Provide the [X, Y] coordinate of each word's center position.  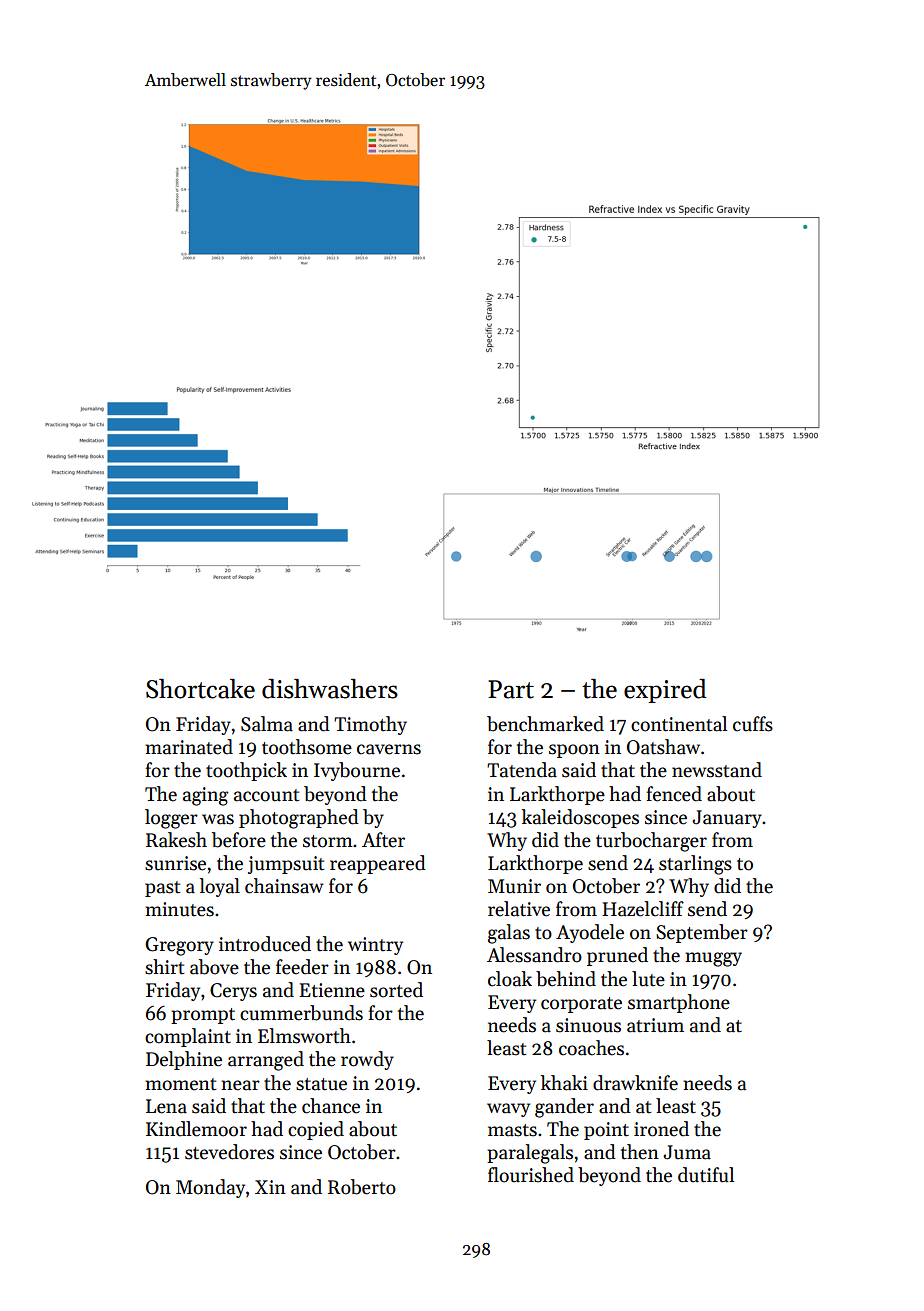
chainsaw [284, 886]
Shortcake [200, 689]
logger [171, 819]
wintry [375, 946]
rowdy [367, 1060]
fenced [674, 794]
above [214, 967]
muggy [713, 959]
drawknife [635, 1083]
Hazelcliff [643, 909]
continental [679, 724]
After [383, 840]
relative [519, 909]
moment [180, 1084]
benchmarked [545, 724]
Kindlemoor [196, 1129]
